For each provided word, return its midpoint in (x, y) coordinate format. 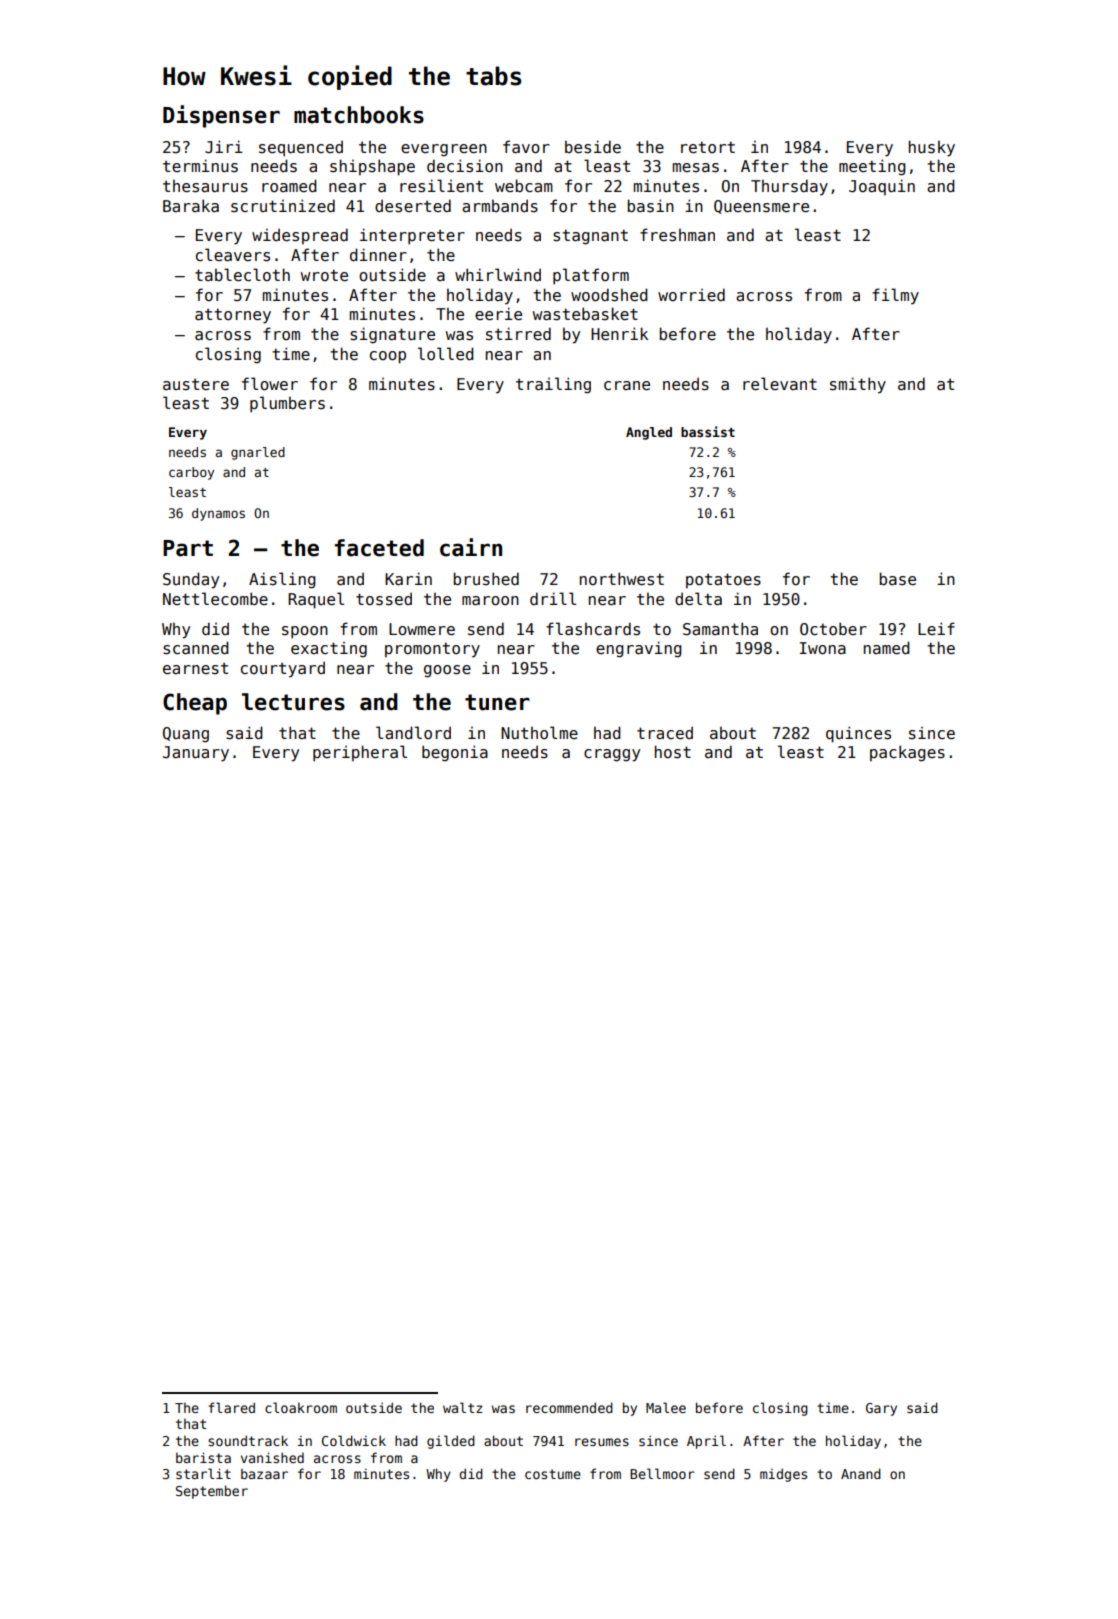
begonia (455, 753)
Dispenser (221, 116)
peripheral (360, 753)
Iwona (823, 648)
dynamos (218, 514)
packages (907, 753)
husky (932, 148)
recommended (569, 1407)
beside (593, 147)
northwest (622, 579)
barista (203, 1457)
